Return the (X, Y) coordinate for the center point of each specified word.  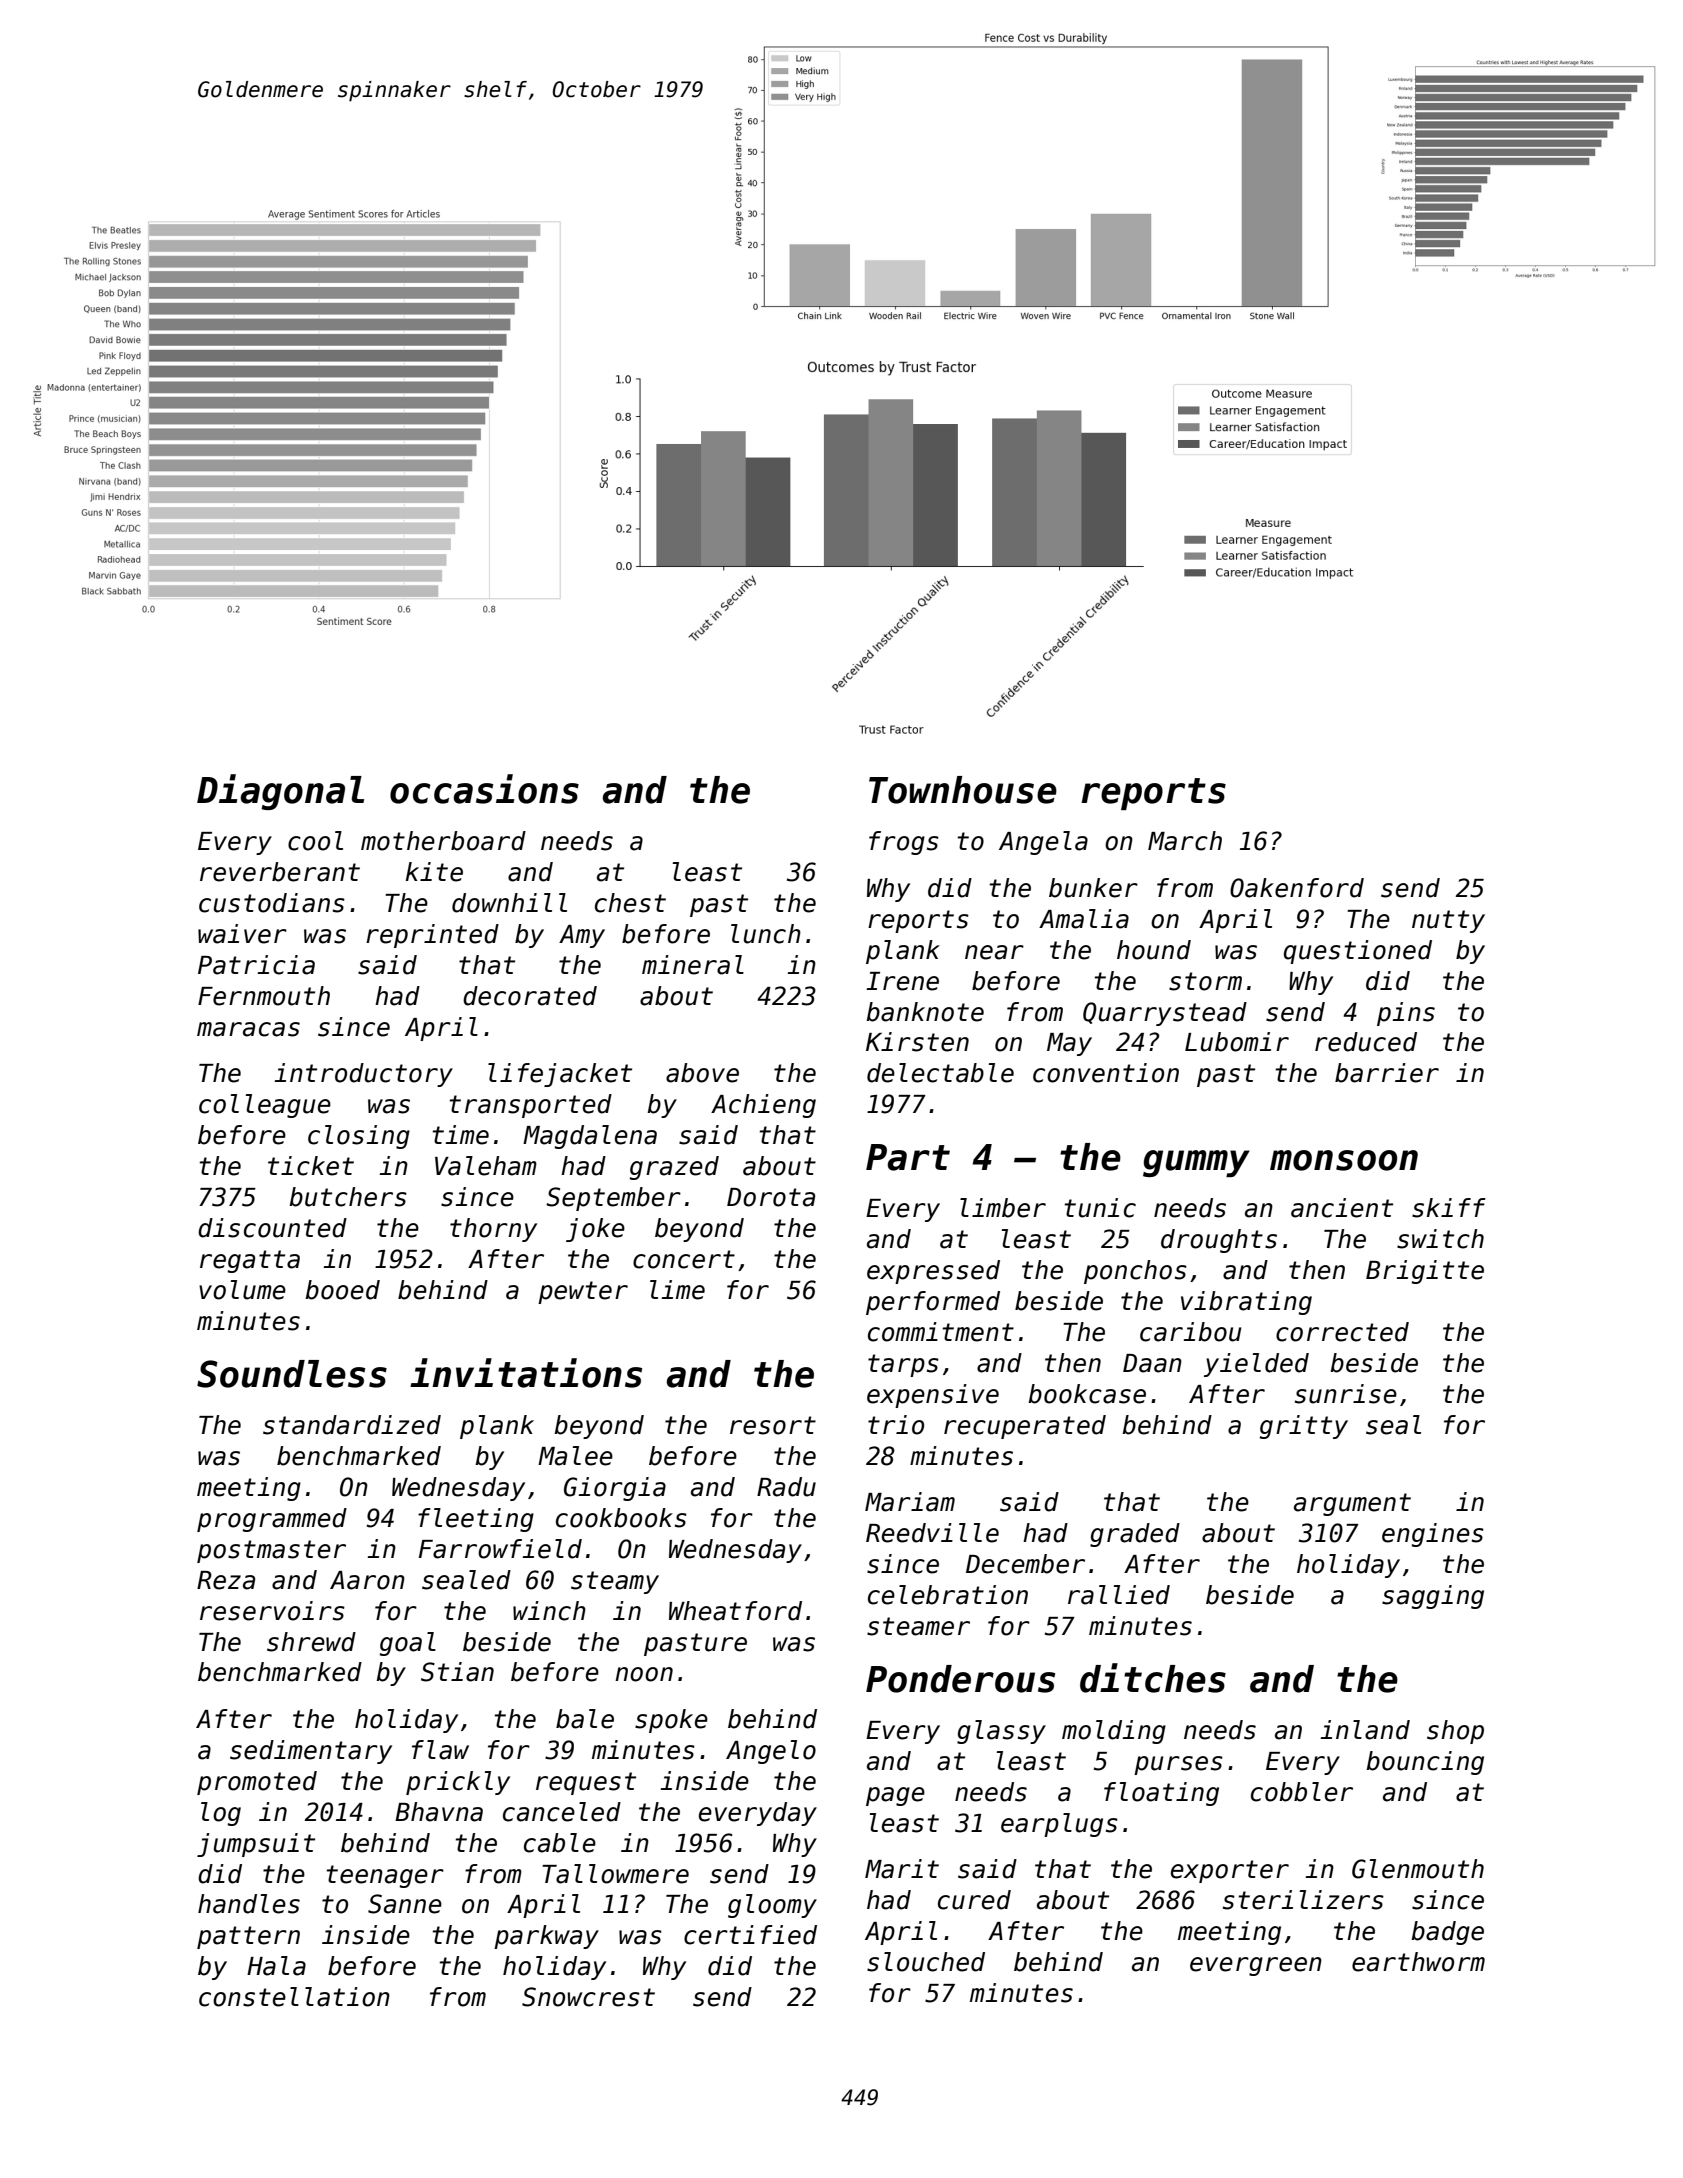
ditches (1153, 1678)
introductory (363, 1075)
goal (408, 1644)
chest (630, 903)
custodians (272, 903)
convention (1106, 1073)
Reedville (932, 1533)
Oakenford (1297, 888)
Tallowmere (615, 1874)
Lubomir (1237, 1042)
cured (974, 1900)
